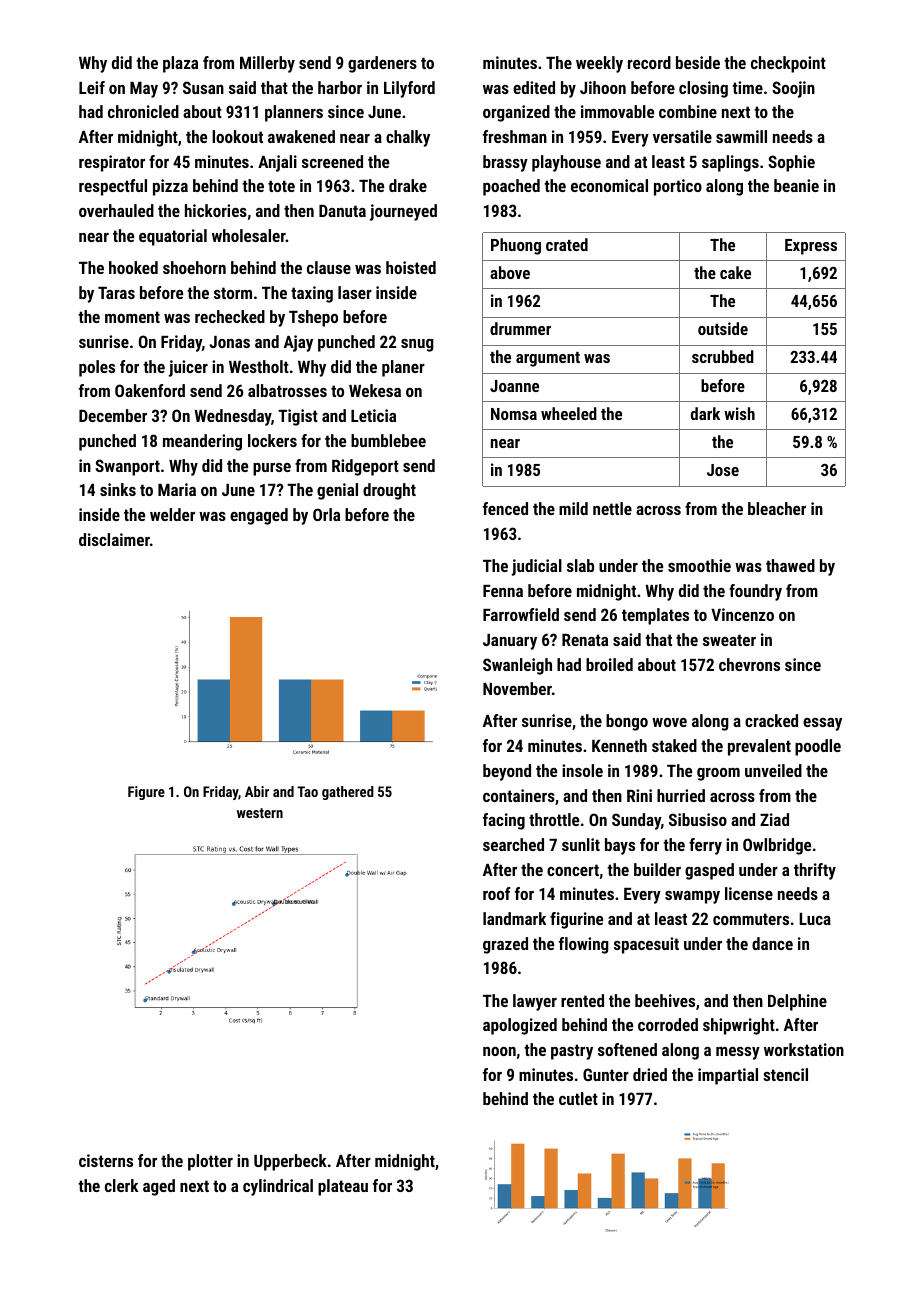 The height and width of the screenshot is (1314, 924). I want to click on swampy, so click(692, 897).
